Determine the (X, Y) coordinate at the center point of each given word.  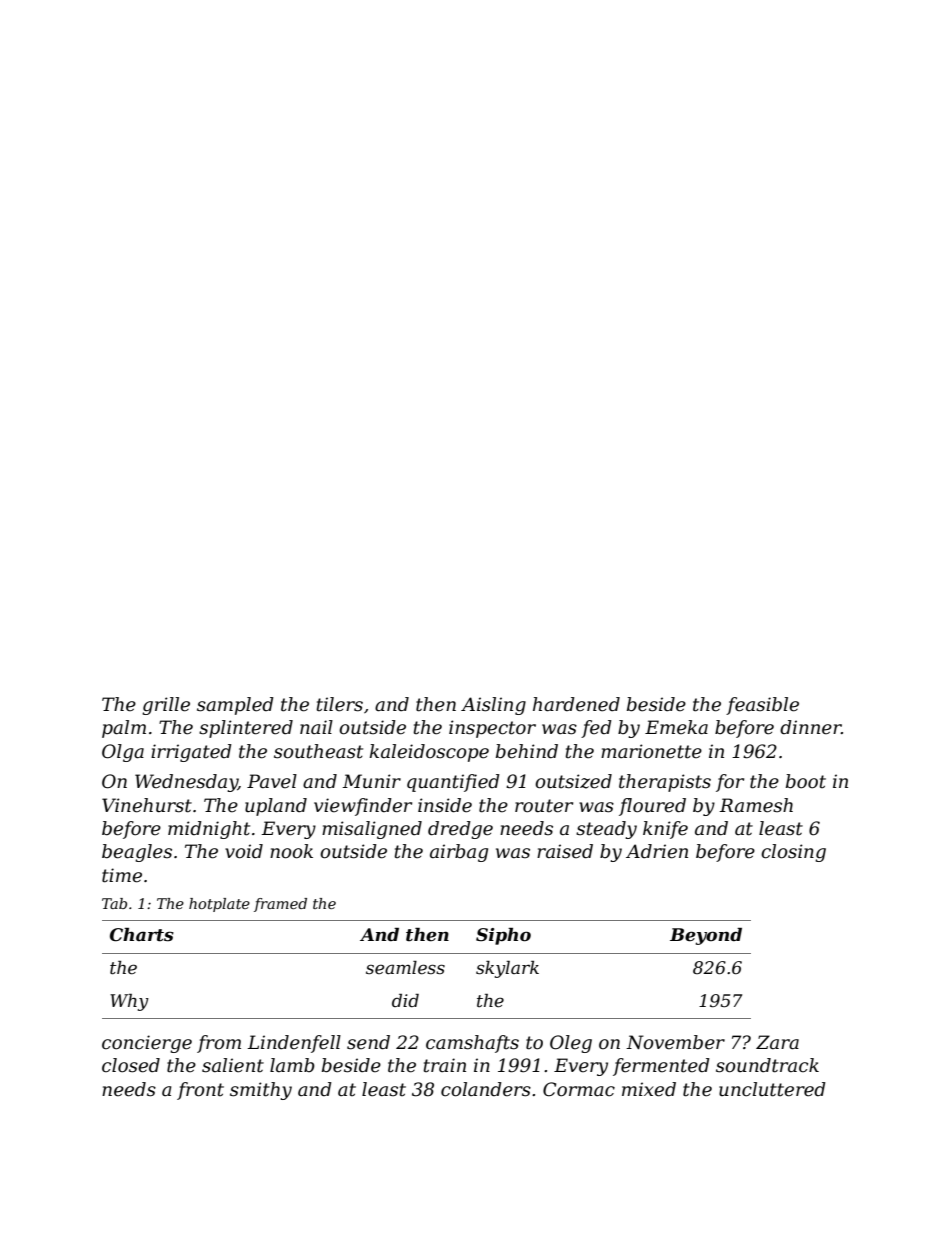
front (200, 1091)
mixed (649, 1089)
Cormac (579, 1089)
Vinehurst (147, 805)
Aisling (493, 706)
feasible (762, 706)
